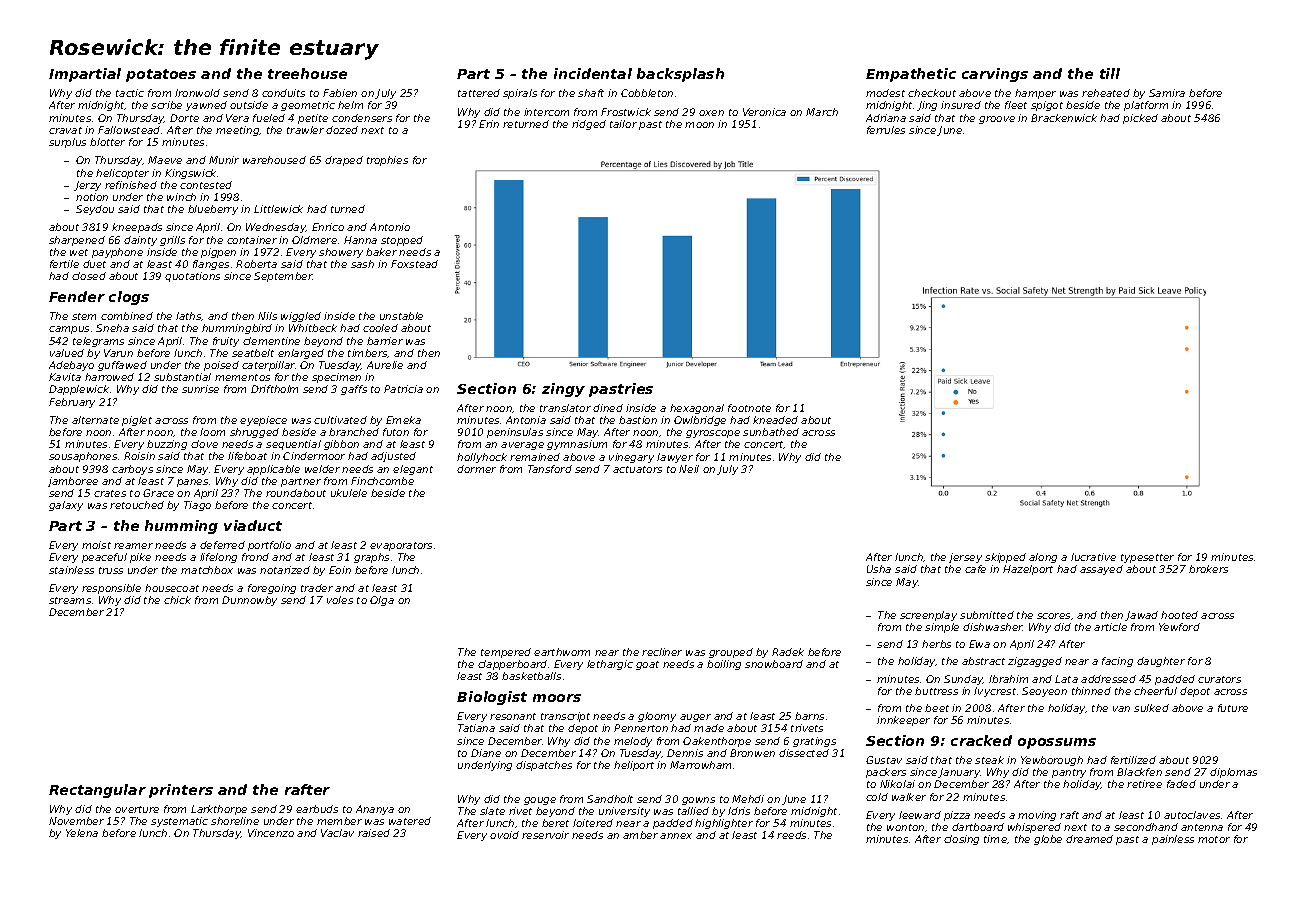  I want to click on globe, so click(1048, 840).
